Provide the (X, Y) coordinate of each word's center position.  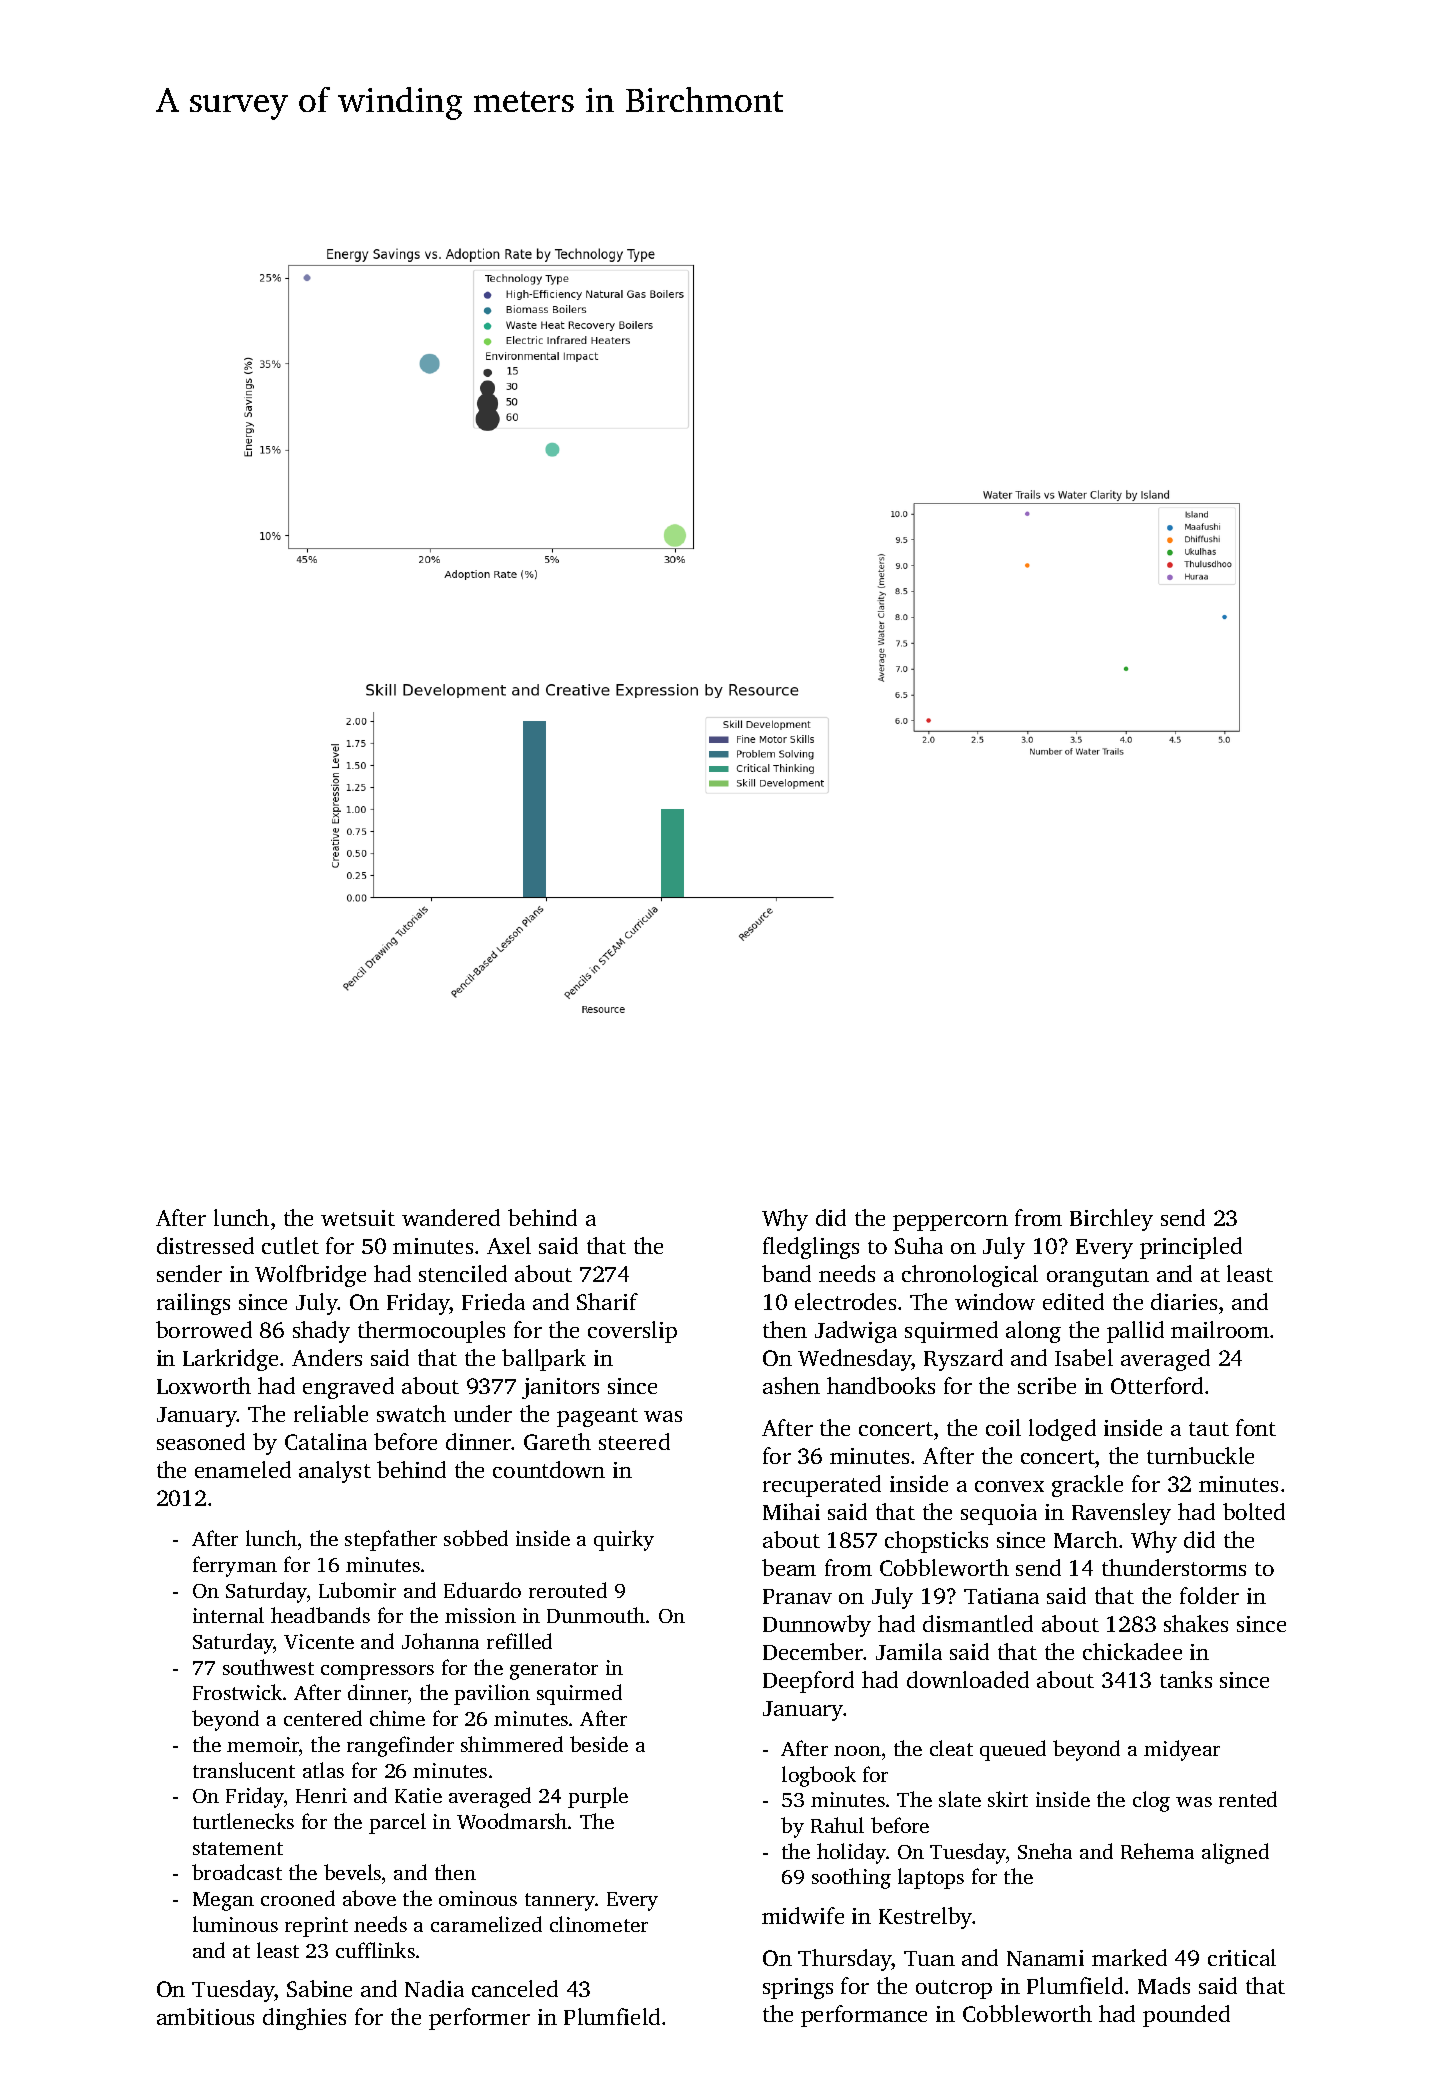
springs (798, 1988)
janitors (560, 1388)
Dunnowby (817, 1626)
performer (479, 2019)
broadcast (237, 1872)
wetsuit (358, 1218)
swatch (411, 1413)
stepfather (391, 1540)
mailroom (1220, 1329)
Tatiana (1001, 1596)
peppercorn (950, 1223)
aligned (1235, 1853)
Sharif (607, 1301)
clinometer (599, 1924)
